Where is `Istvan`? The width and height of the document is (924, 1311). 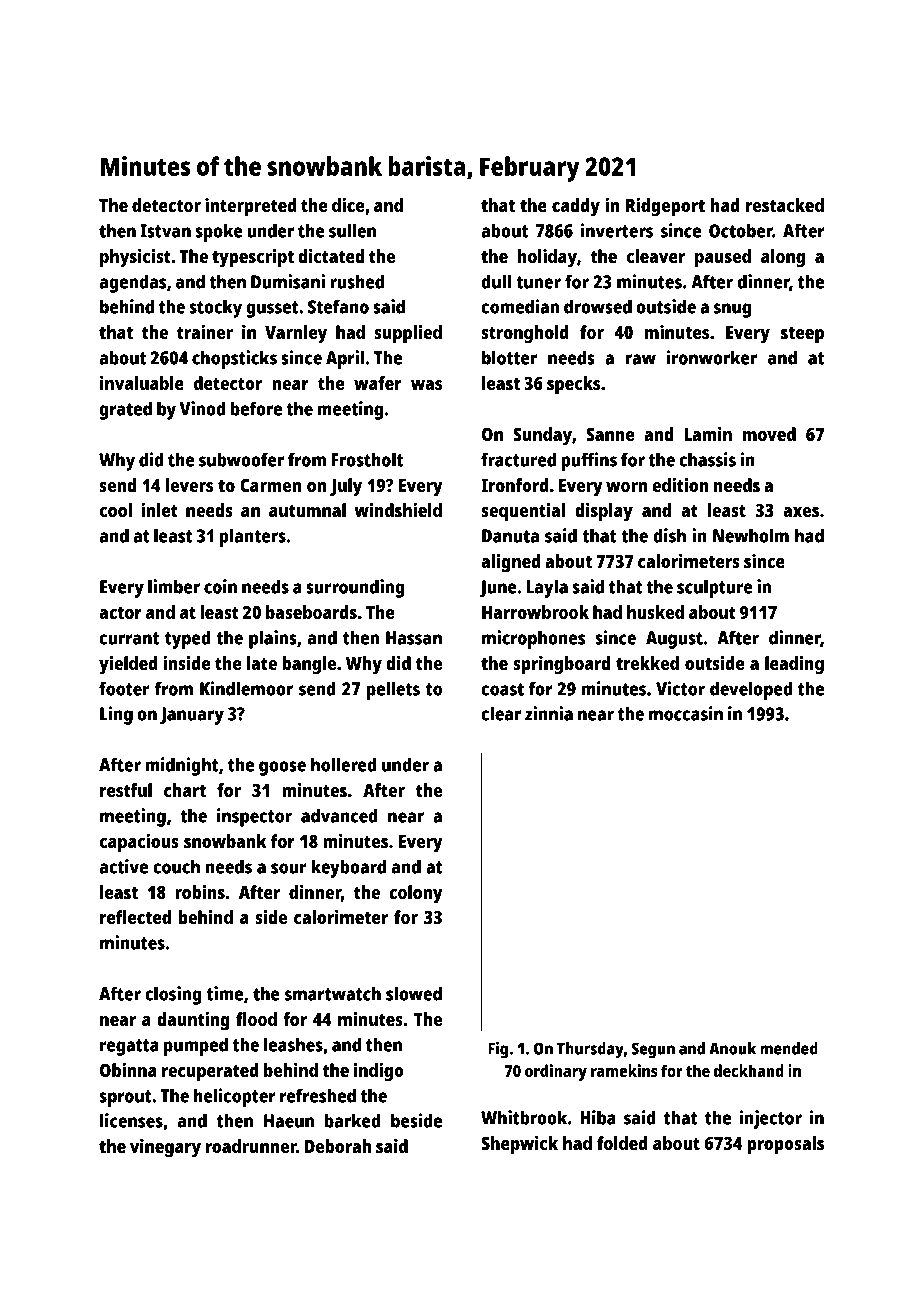 Istvan is located at coordinates (165, 231).
